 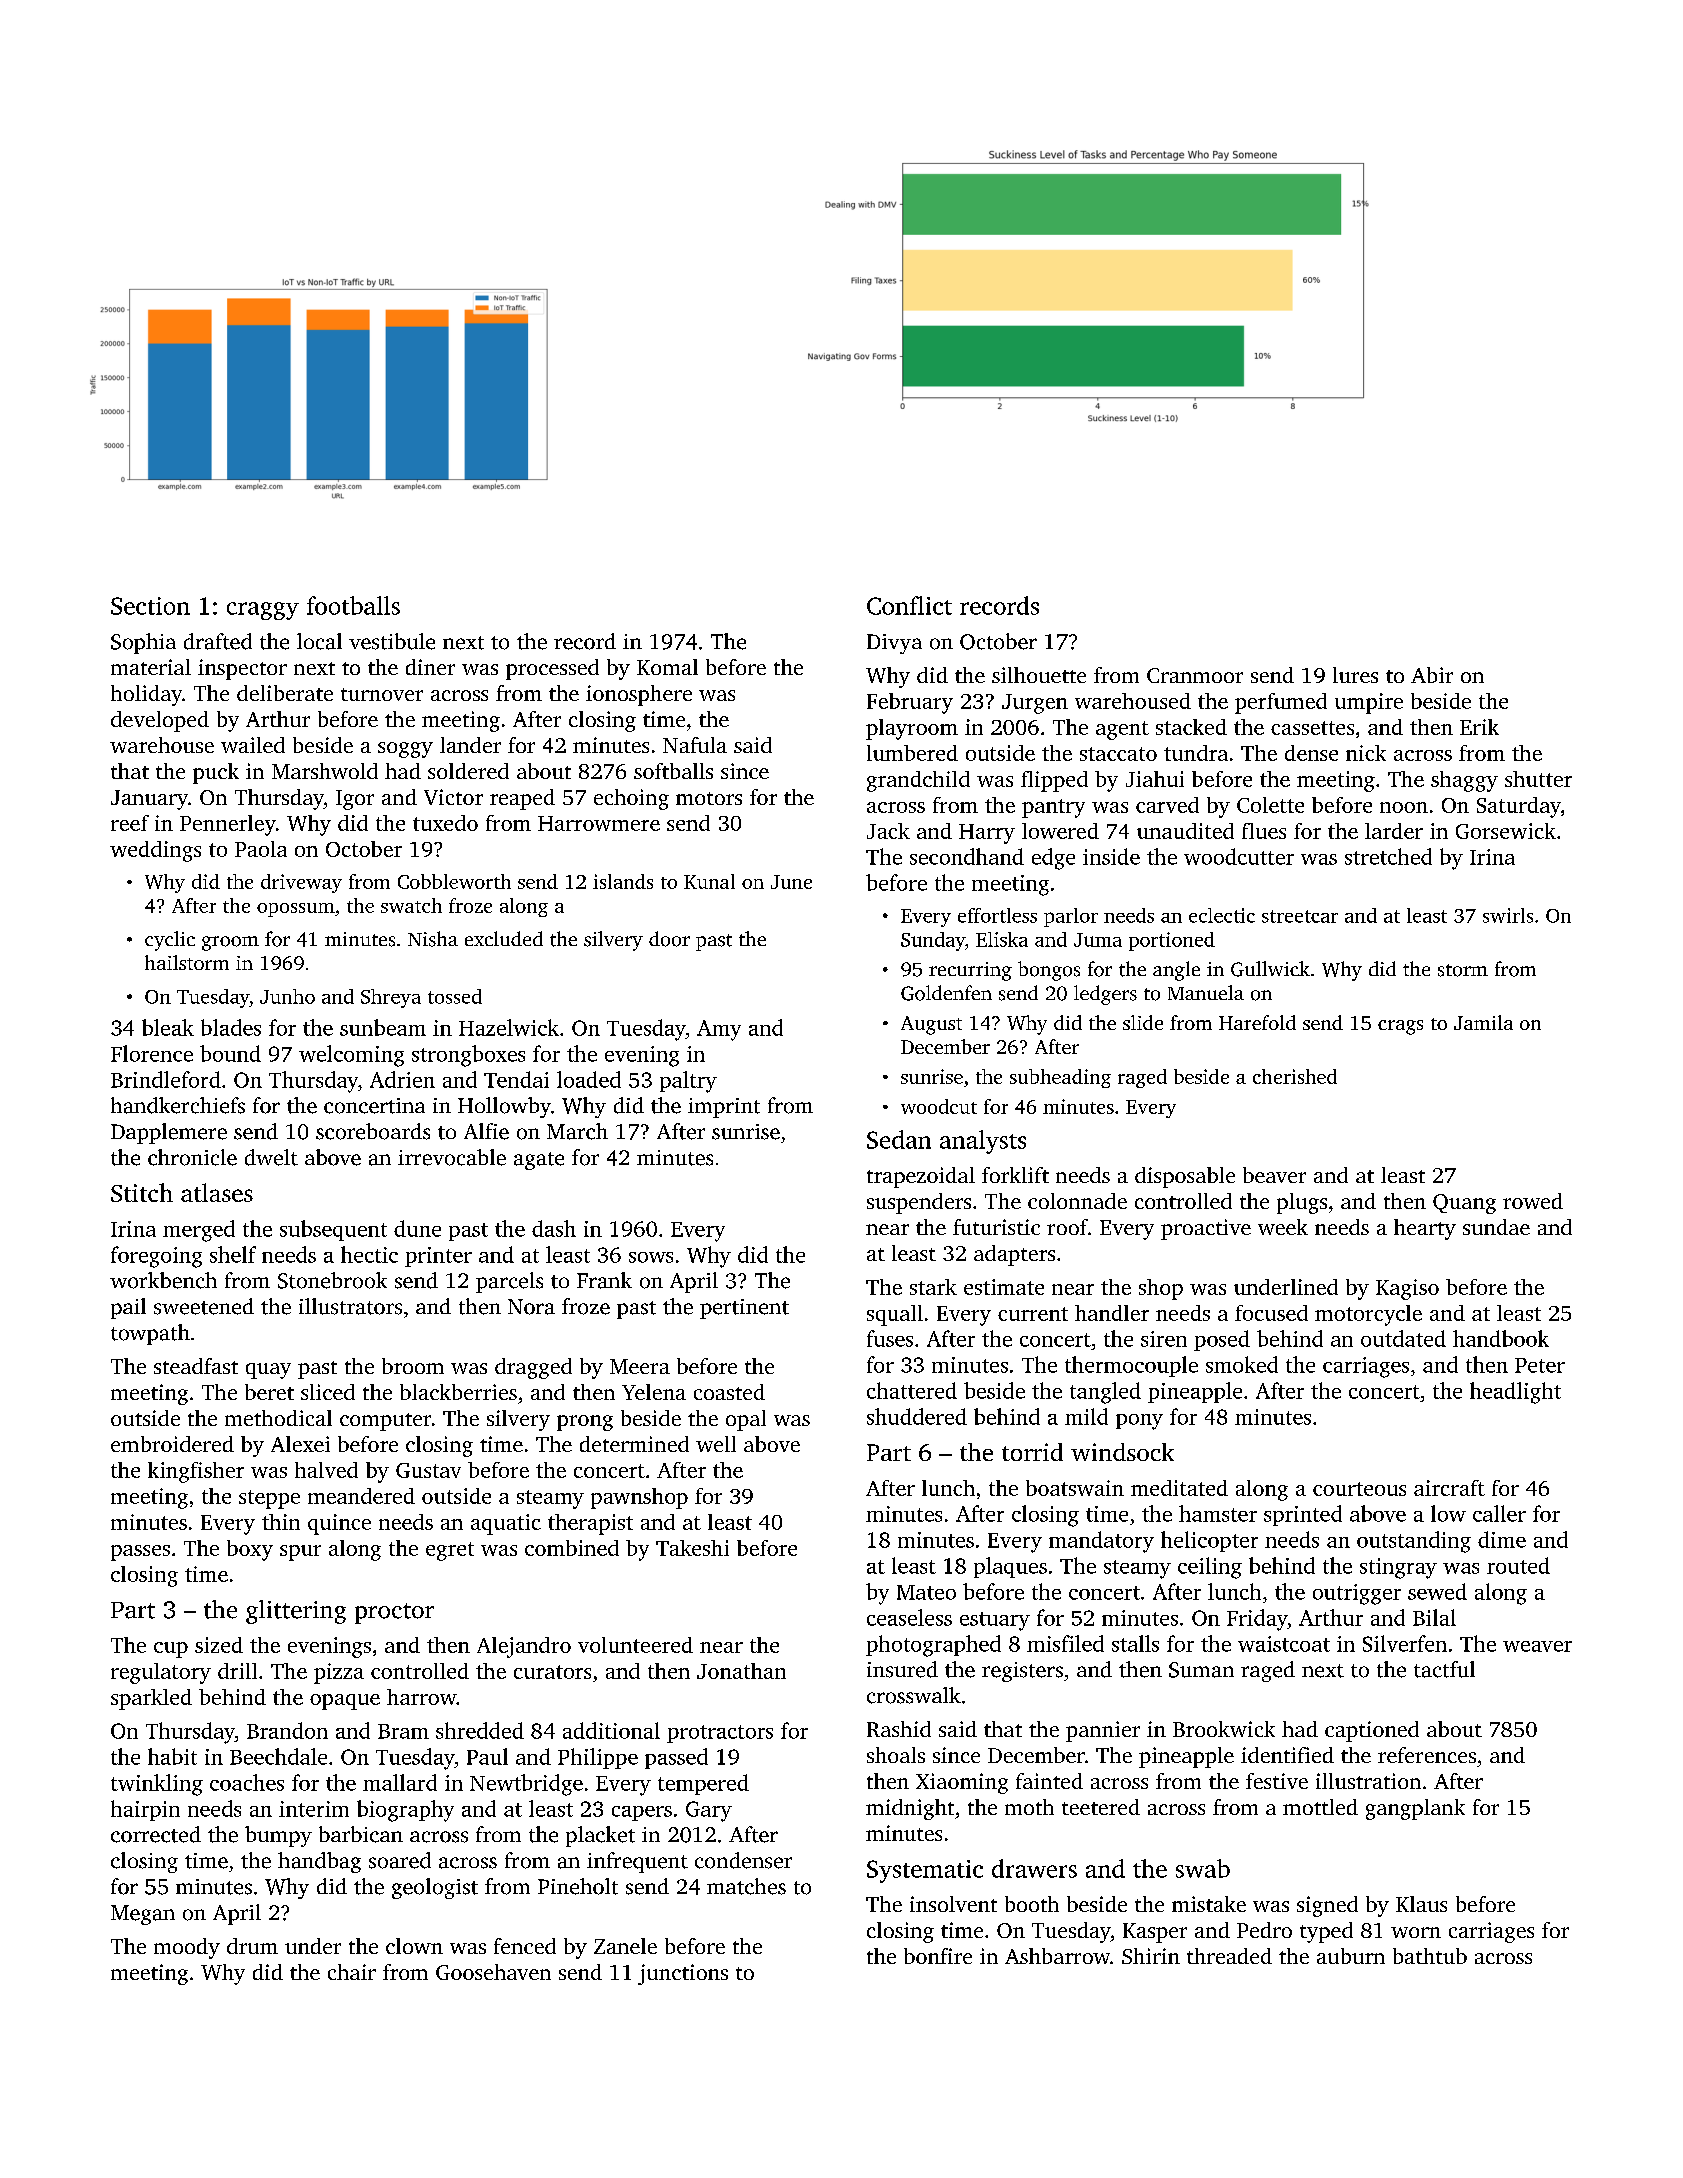 What do you see at coordinates (1414, 1542) in the document?
I see `outstanding` at bounding box center [1414, 1542].
